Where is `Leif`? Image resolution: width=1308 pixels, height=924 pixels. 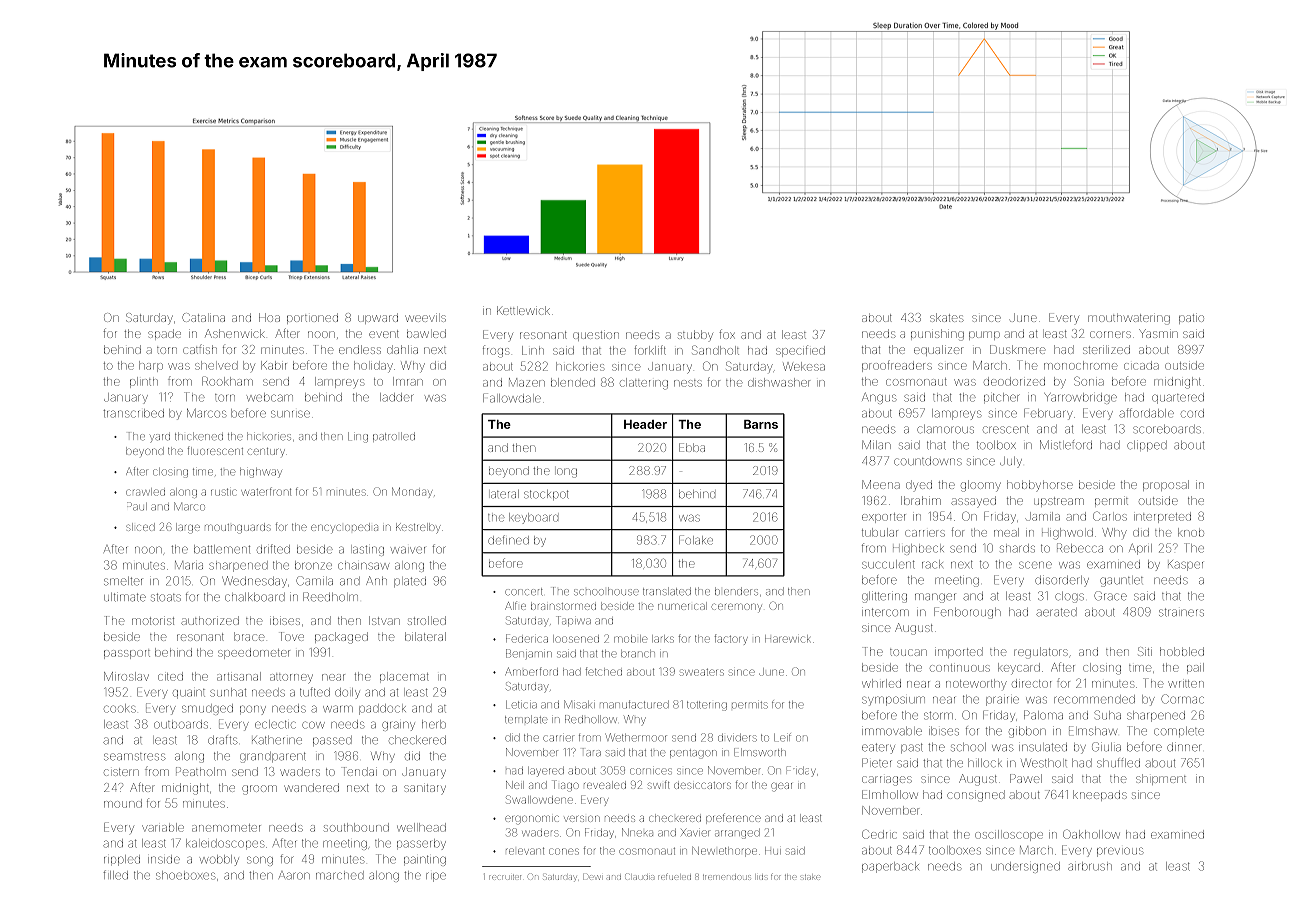
Leif is located at coordinates (782, 737).
